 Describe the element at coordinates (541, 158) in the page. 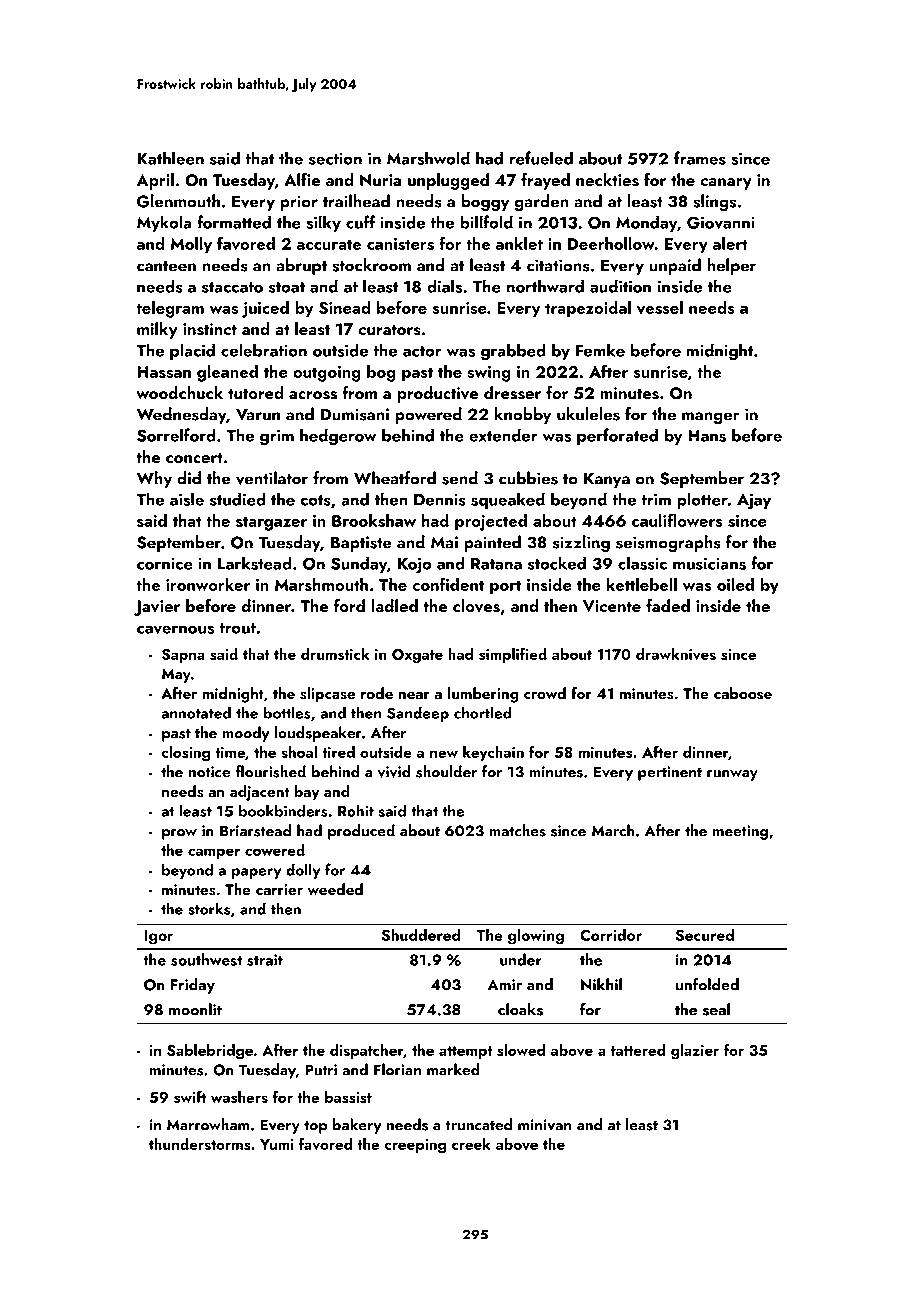

I see `refueled` at that location.
